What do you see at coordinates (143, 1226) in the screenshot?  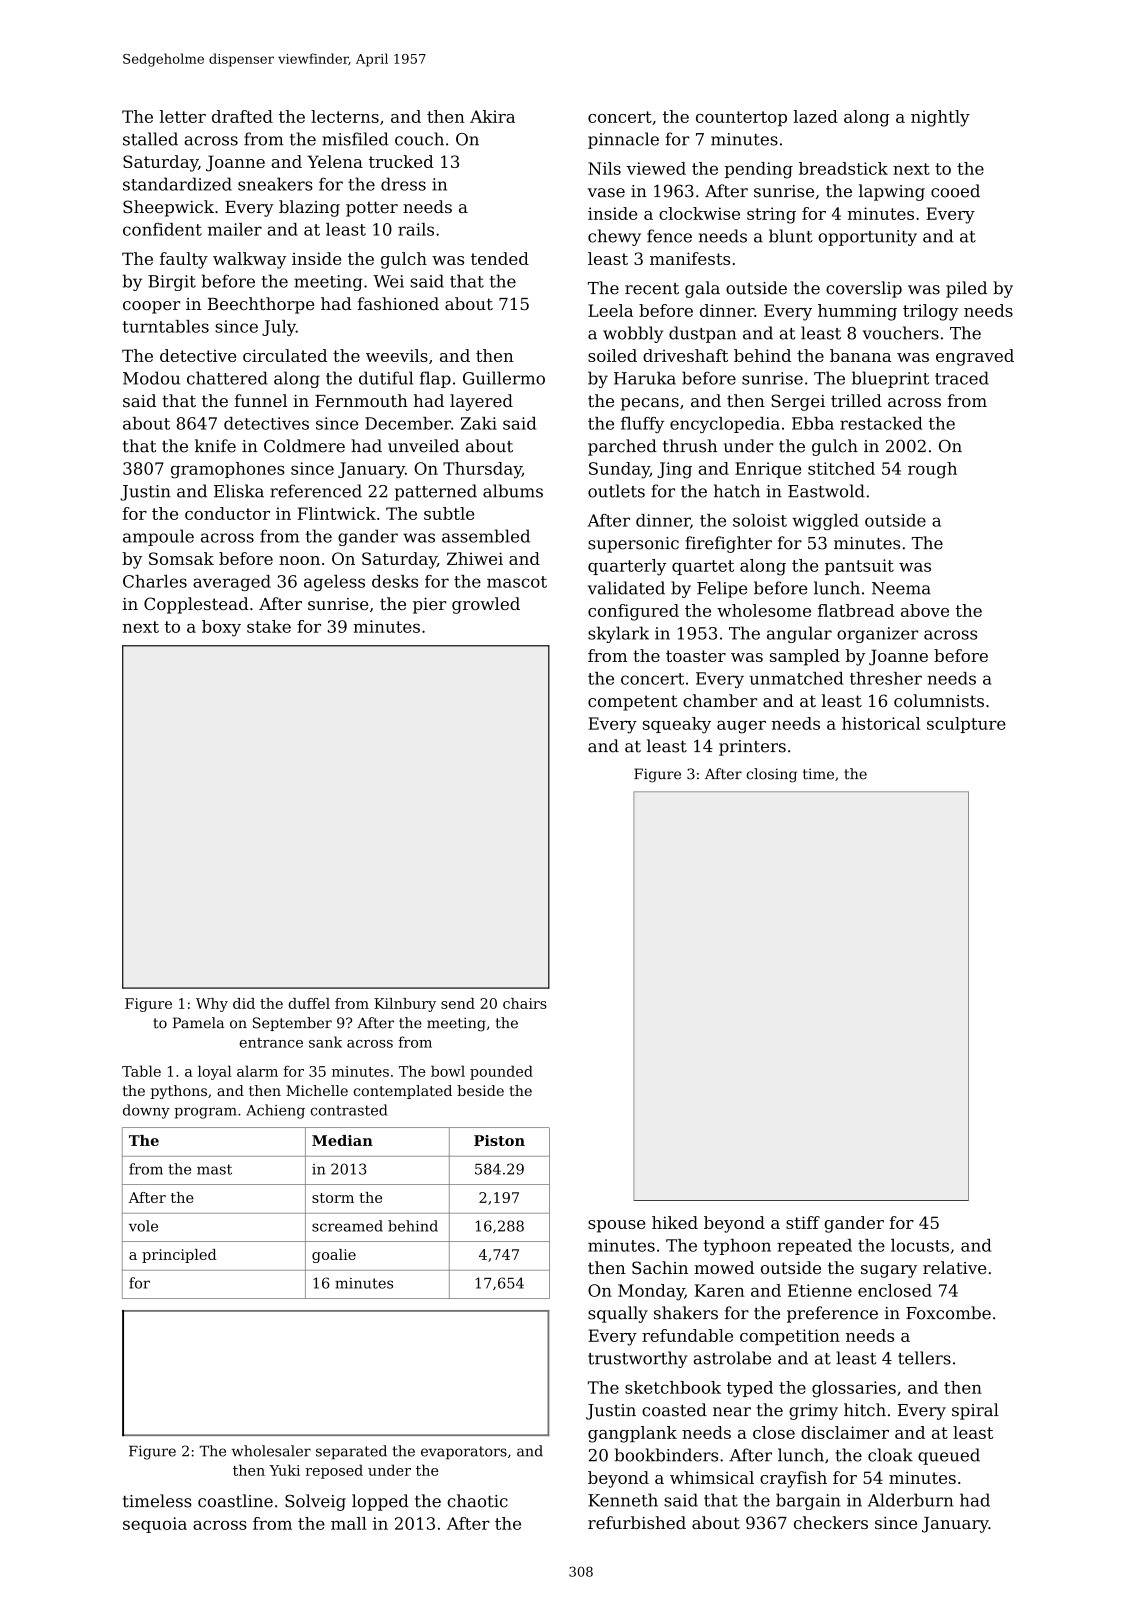 I see `vole` at bounding box center [143, 1226].
